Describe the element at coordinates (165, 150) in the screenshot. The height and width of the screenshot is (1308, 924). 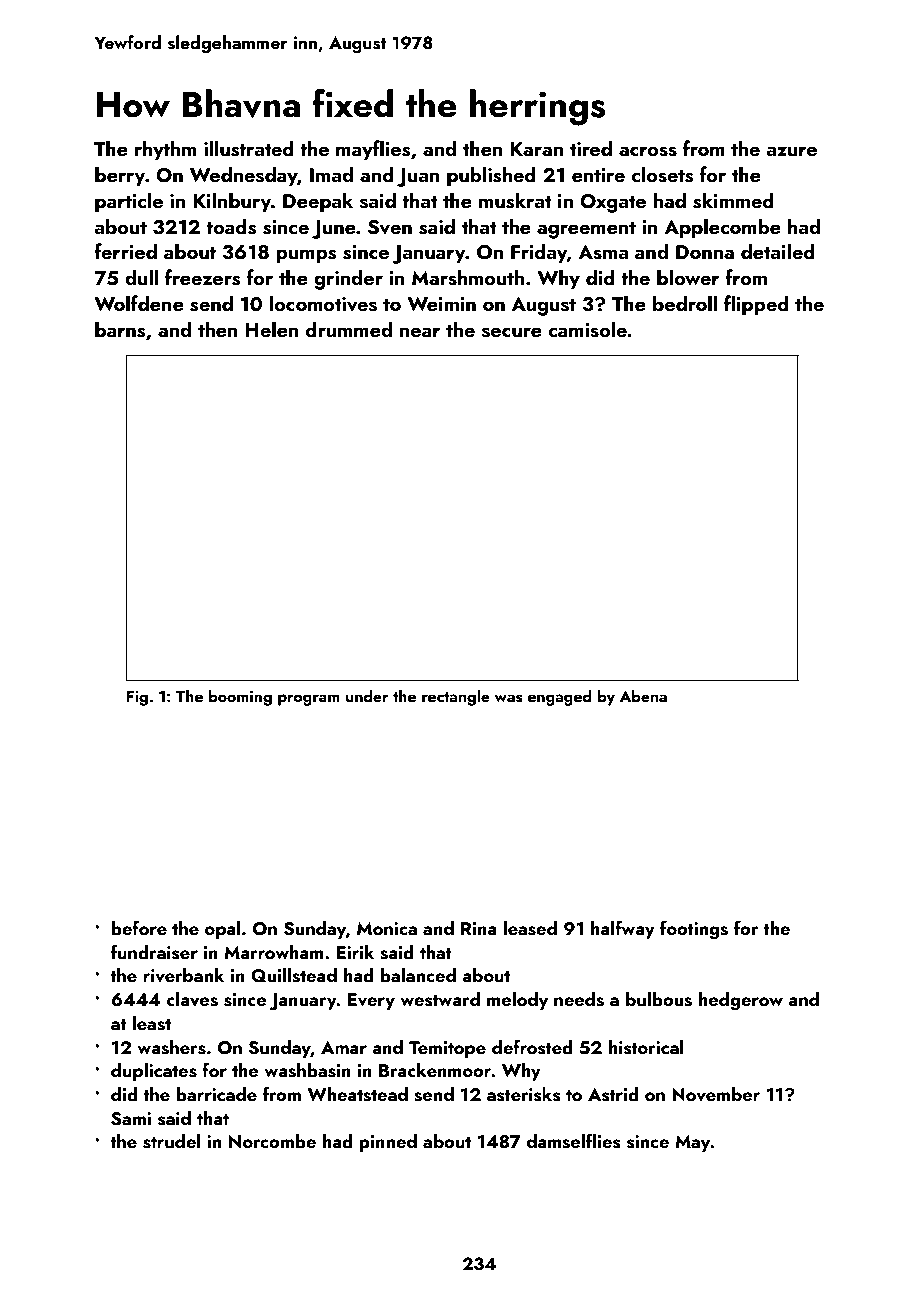
I see `rhythm` at that location.
